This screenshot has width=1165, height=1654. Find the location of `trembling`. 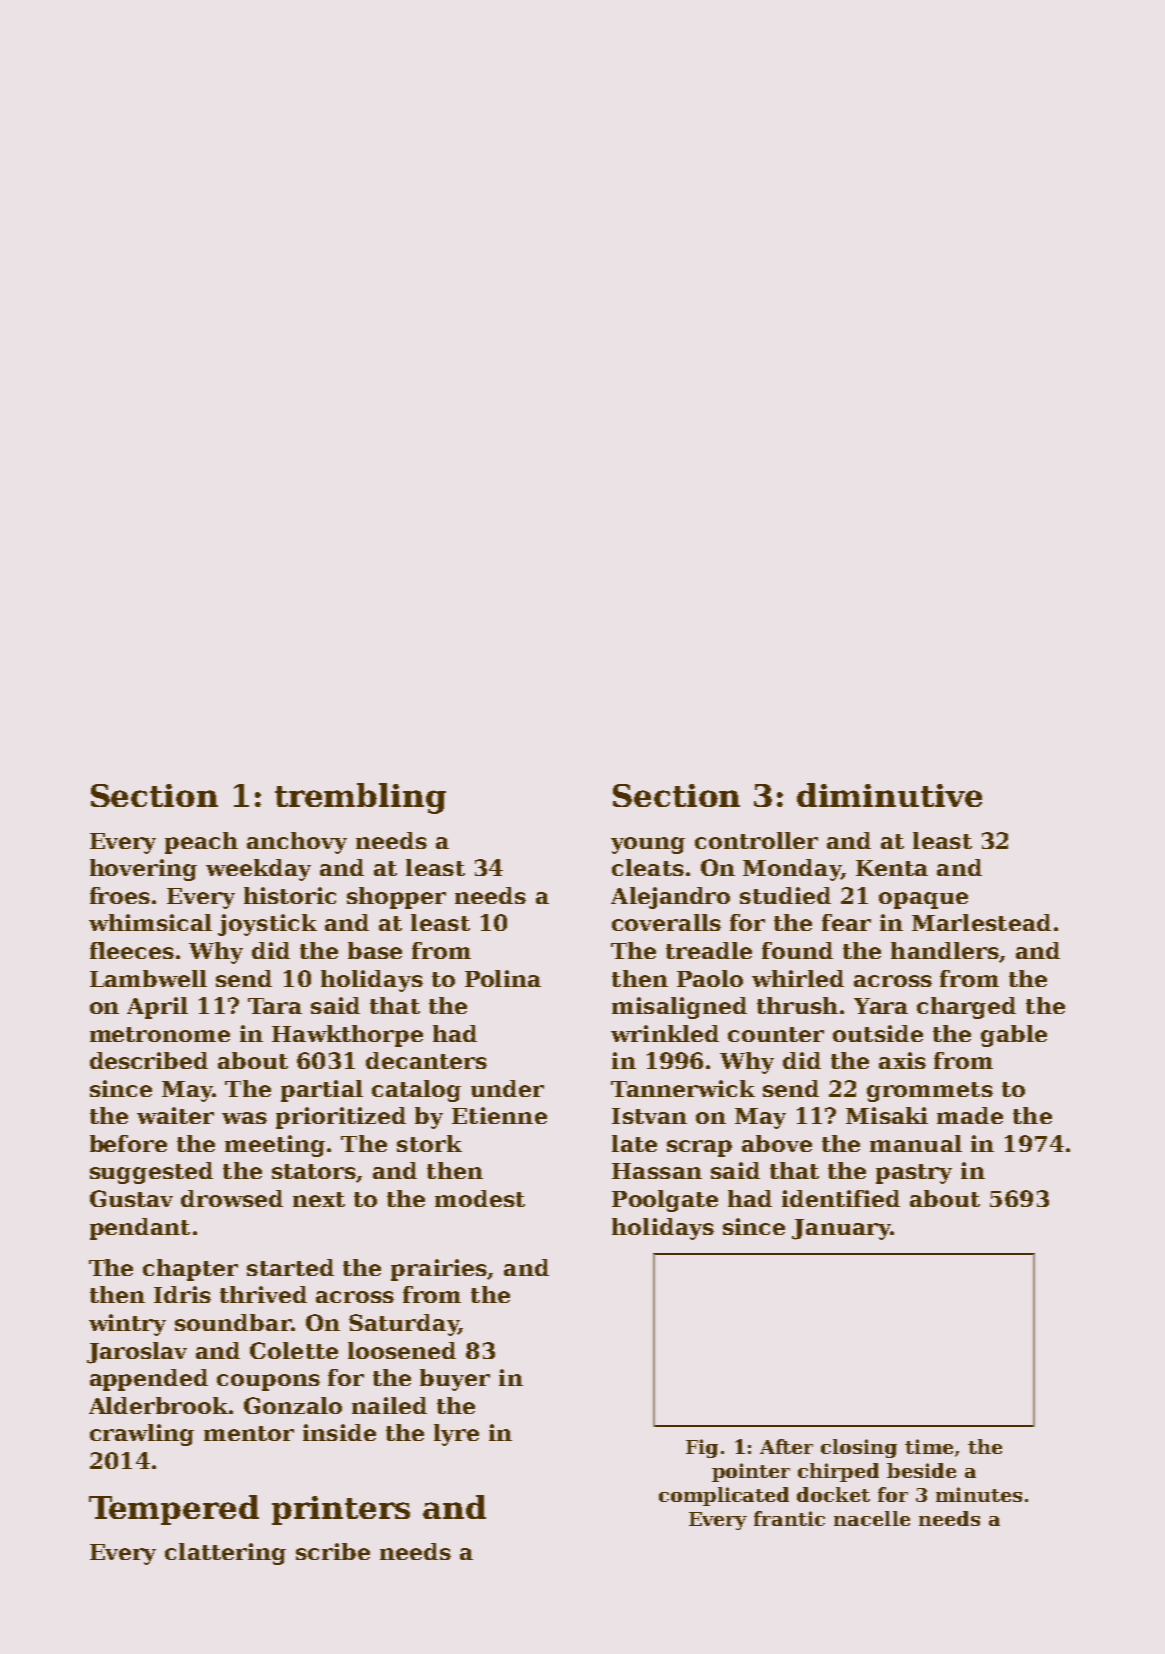

trembling is located at coordinates (360, 798).
